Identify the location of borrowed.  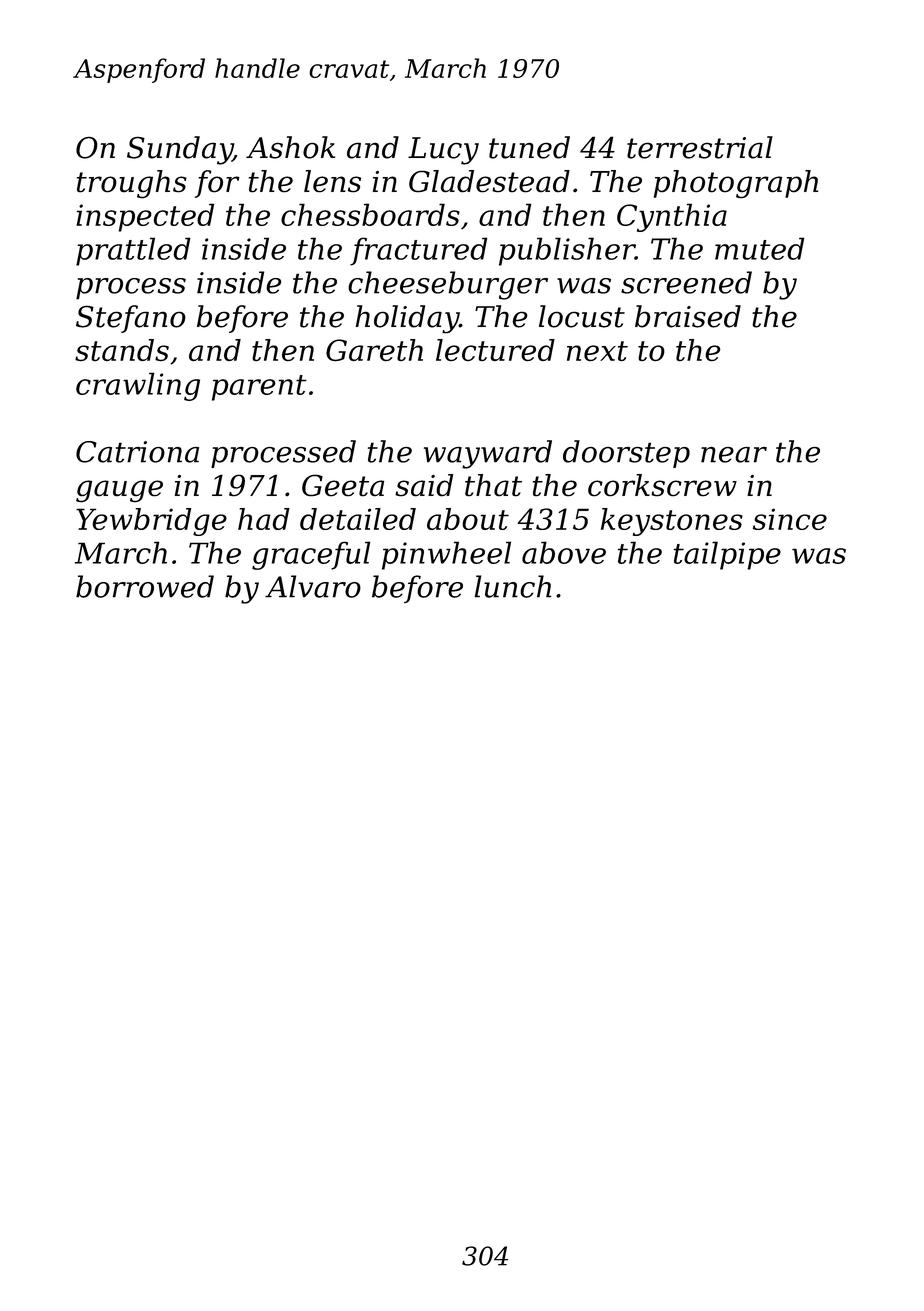
(145, 586).
